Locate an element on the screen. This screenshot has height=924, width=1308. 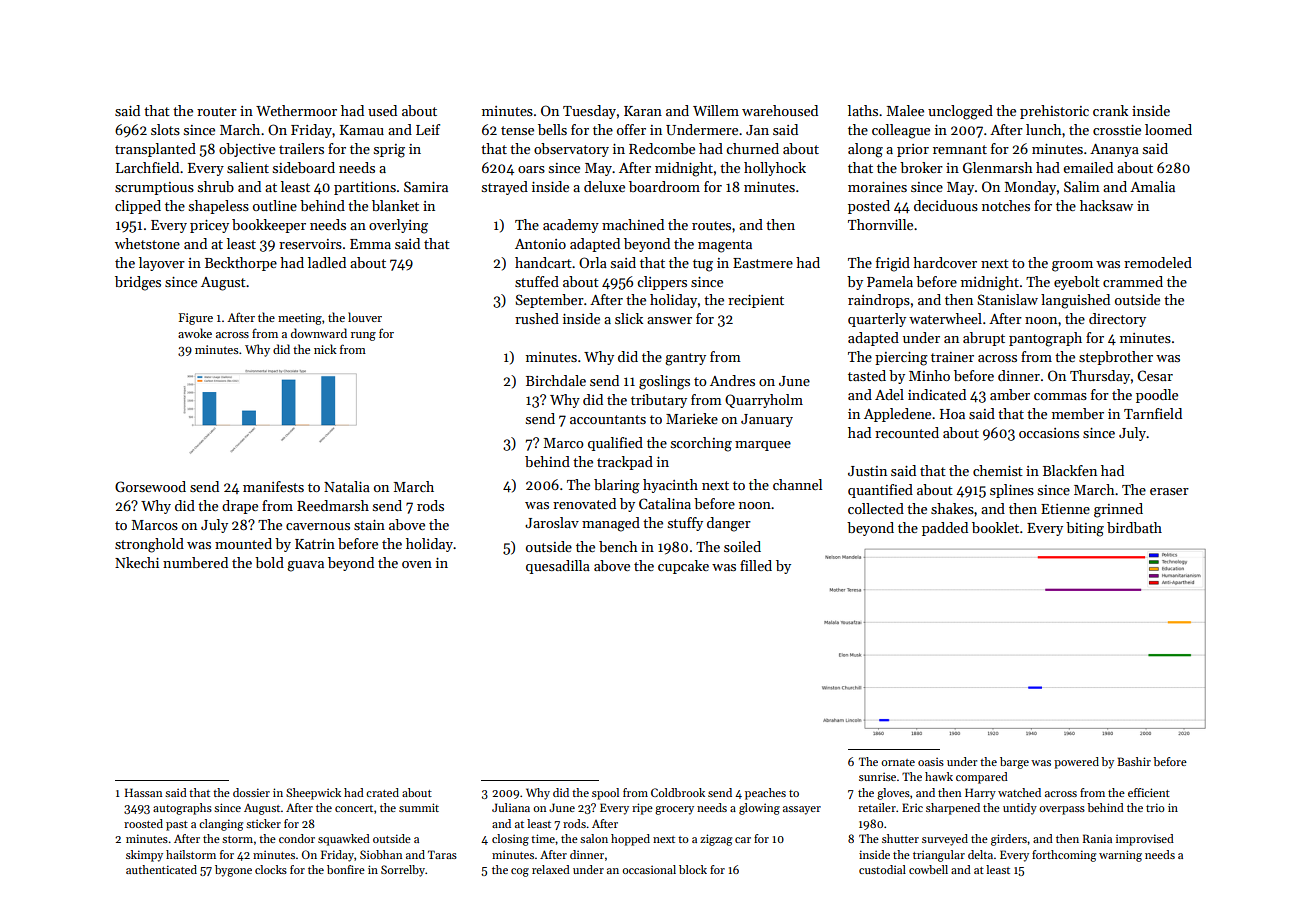
cupcake is located at coordinates (683, 567).
